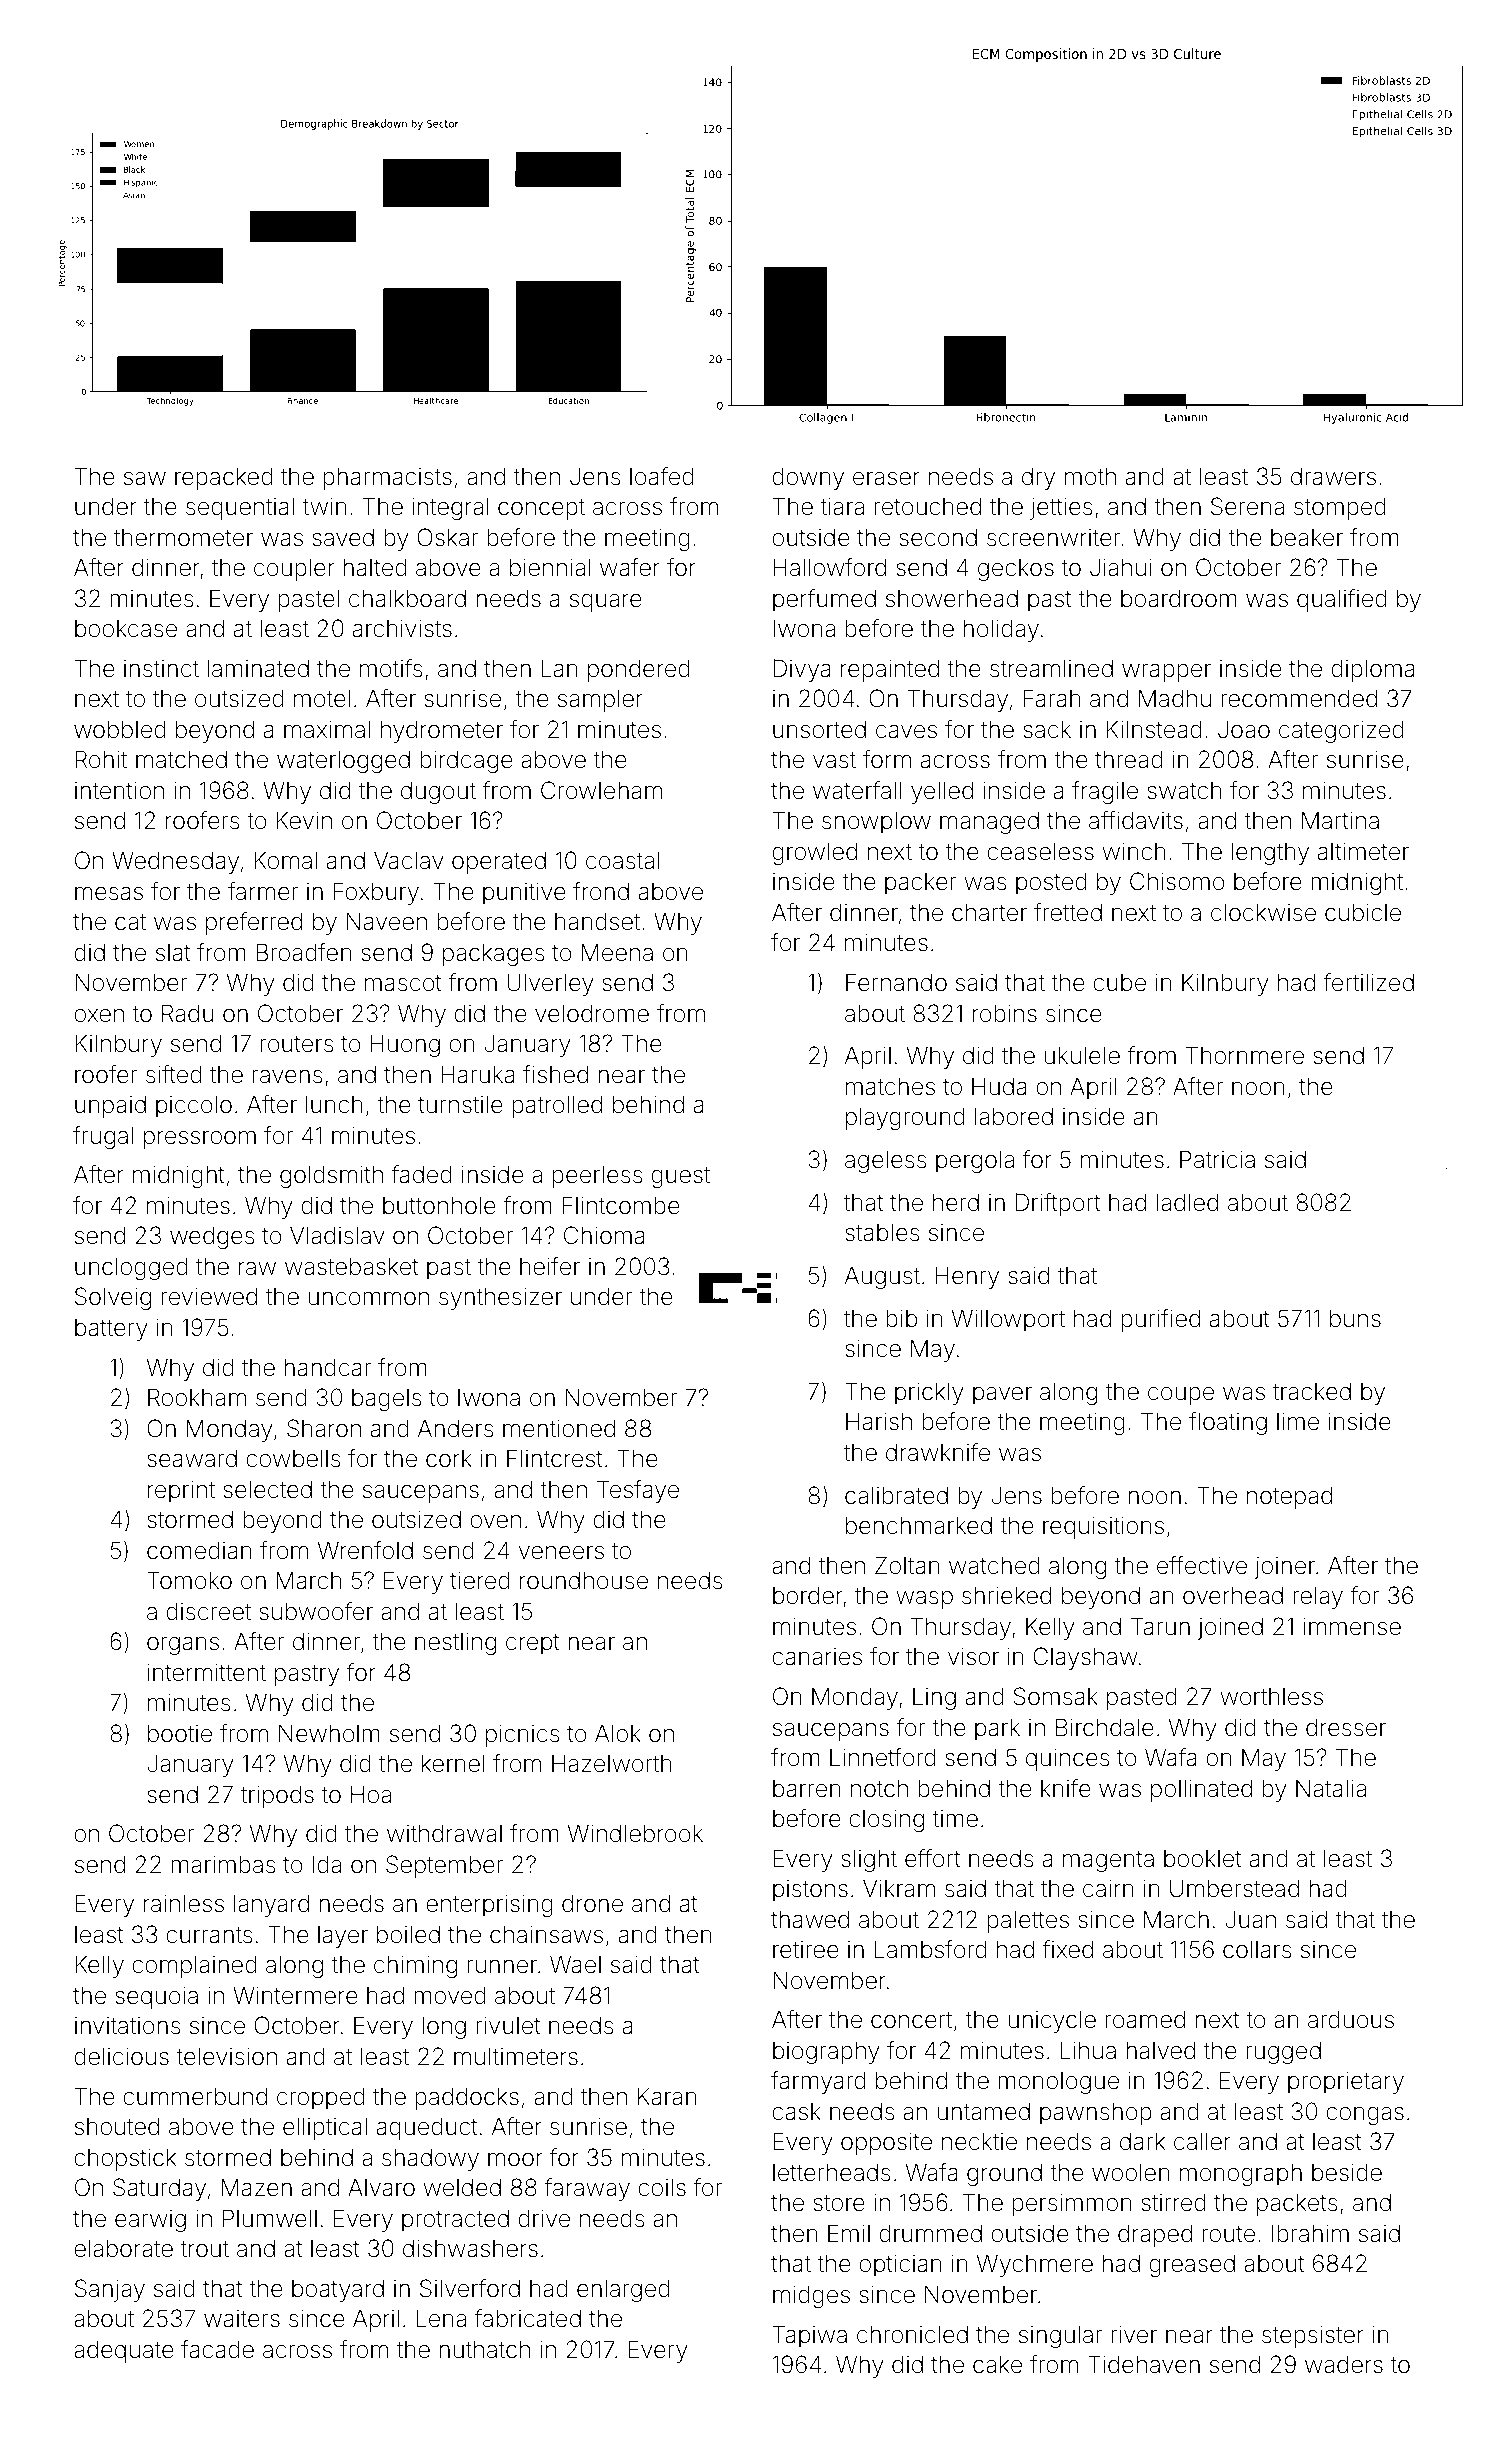 The height and width of the screenshot is (2464, 1496). What do you see at coordinates (1289, 1497) in the screenshot?
I see `notepad` at bounding box center [1289, 1497].
